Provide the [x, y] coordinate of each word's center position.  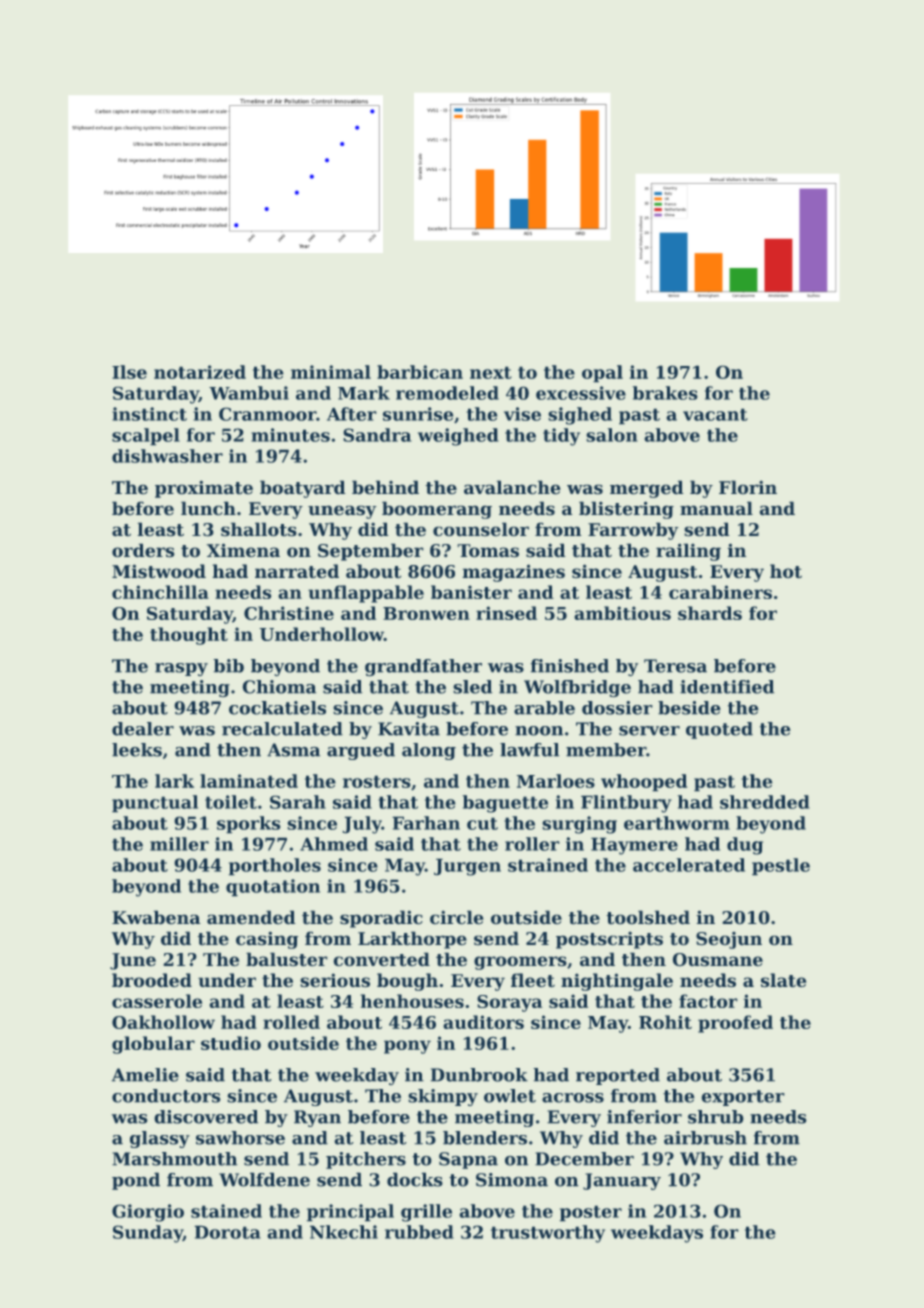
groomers [520, 963]
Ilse [129, 372]
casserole [157, 1001]
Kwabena [156, 917]
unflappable [366, 594]
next [491, 372]
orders [143, 550]
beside [689, 708]
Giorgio [148, 1213]
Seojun [729, 940]
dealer [143, 729]
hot [786, 571]
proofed [735, 1024]
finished [570, 666]
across [573, 1098]
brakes [665, 393]
